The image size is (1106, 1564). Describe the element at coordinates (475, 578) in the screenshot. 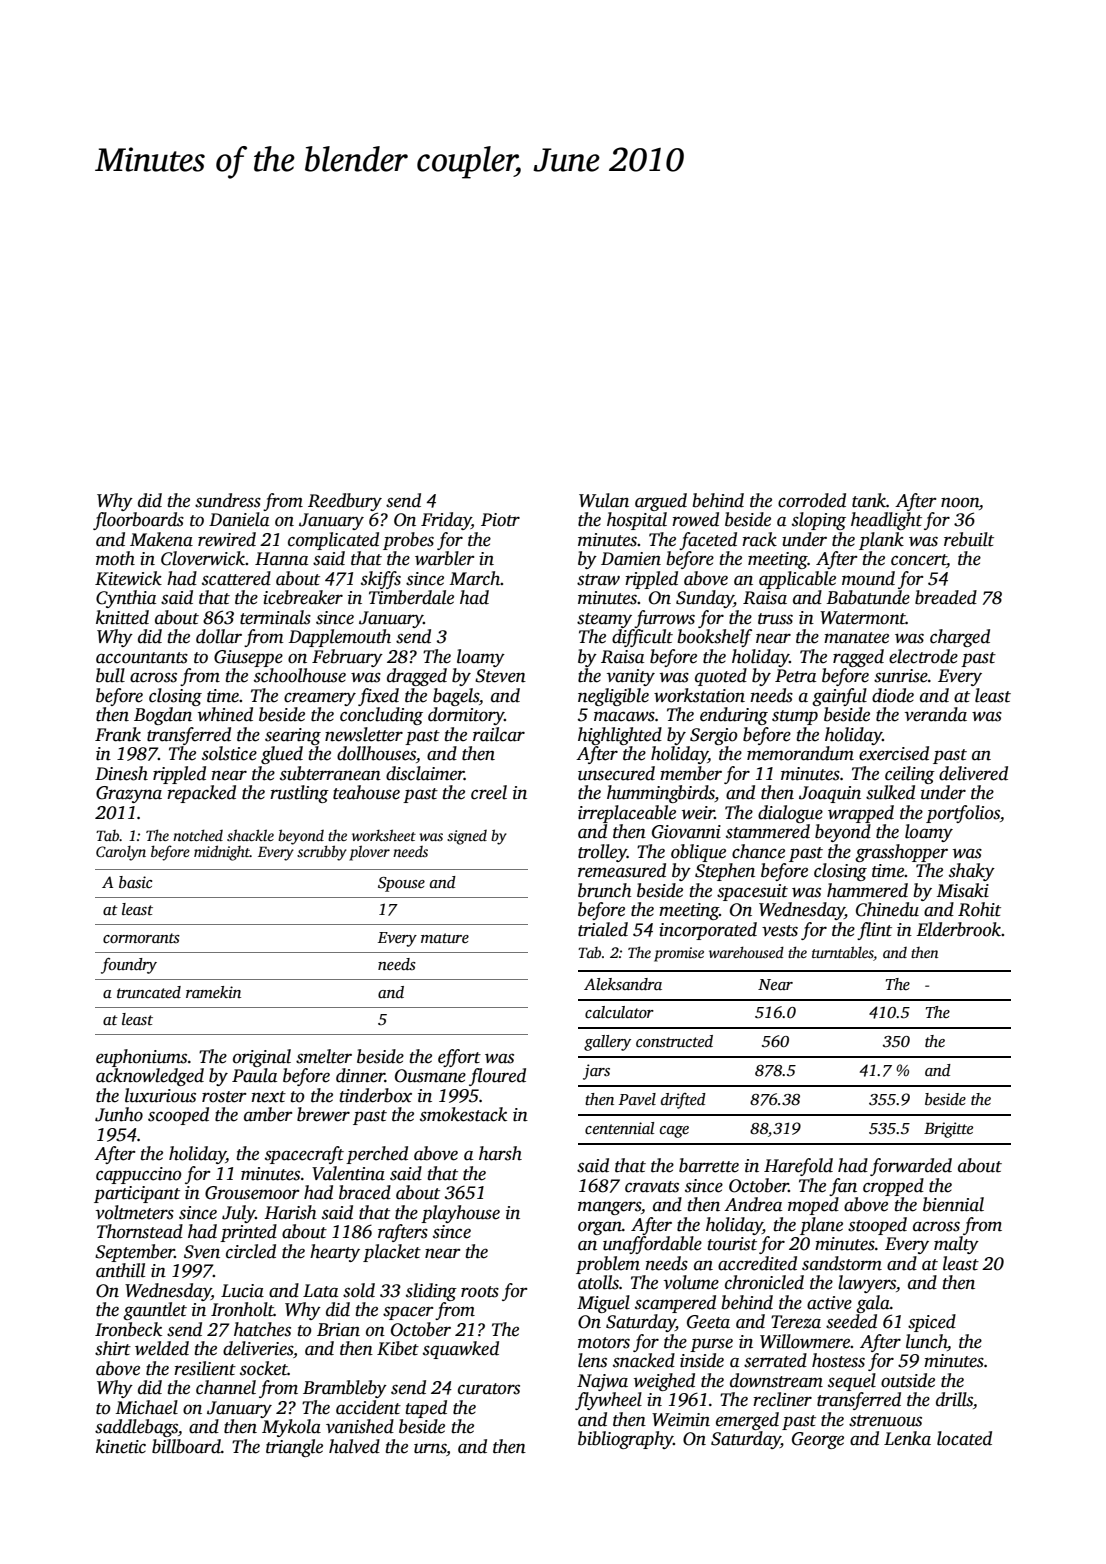

I see `March` at that location.
